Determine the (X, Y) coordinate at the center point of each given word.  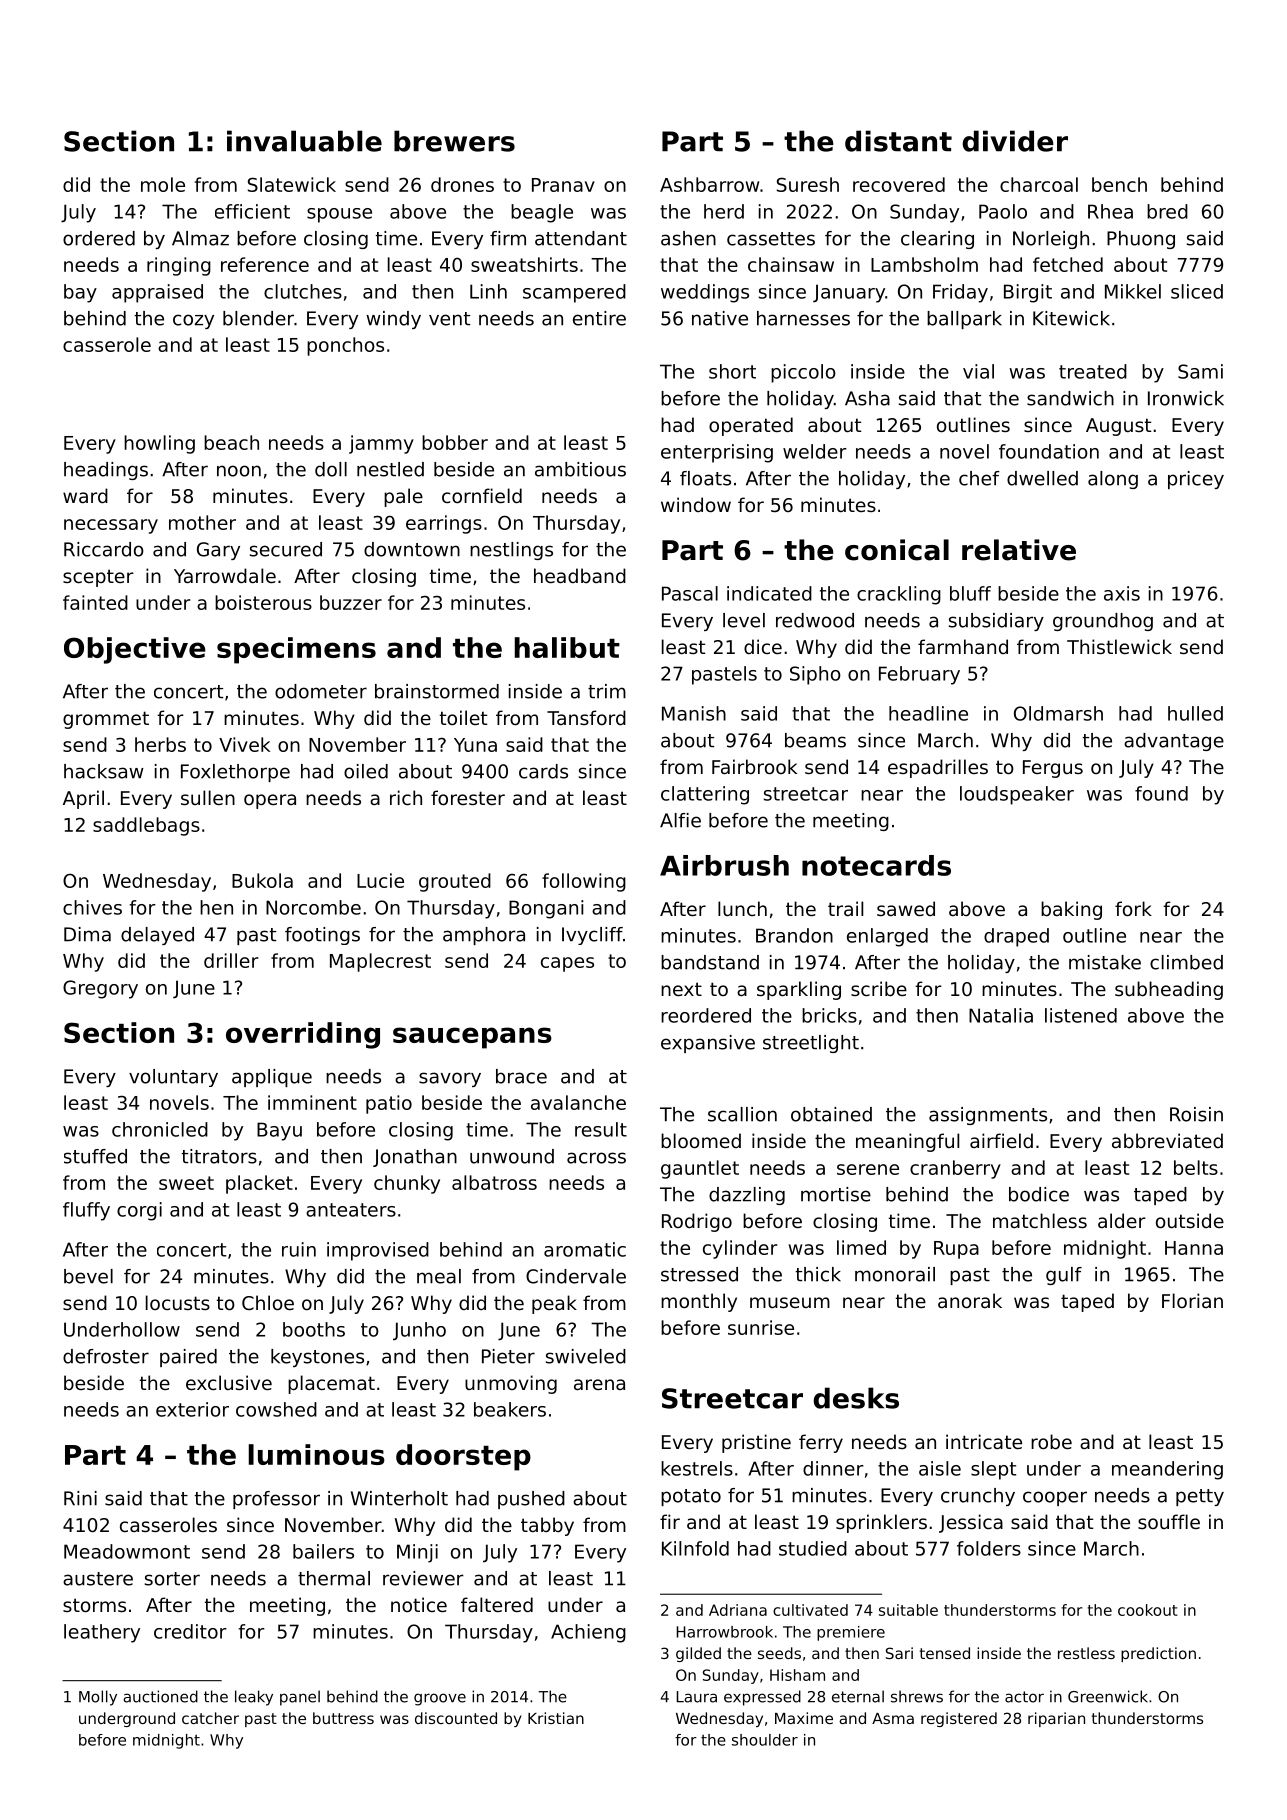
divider (1015, 141)
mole (163, 184)
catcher (210, 1718)
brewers (454, 141)
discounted (456, 1718)
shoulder (765, 1740)
